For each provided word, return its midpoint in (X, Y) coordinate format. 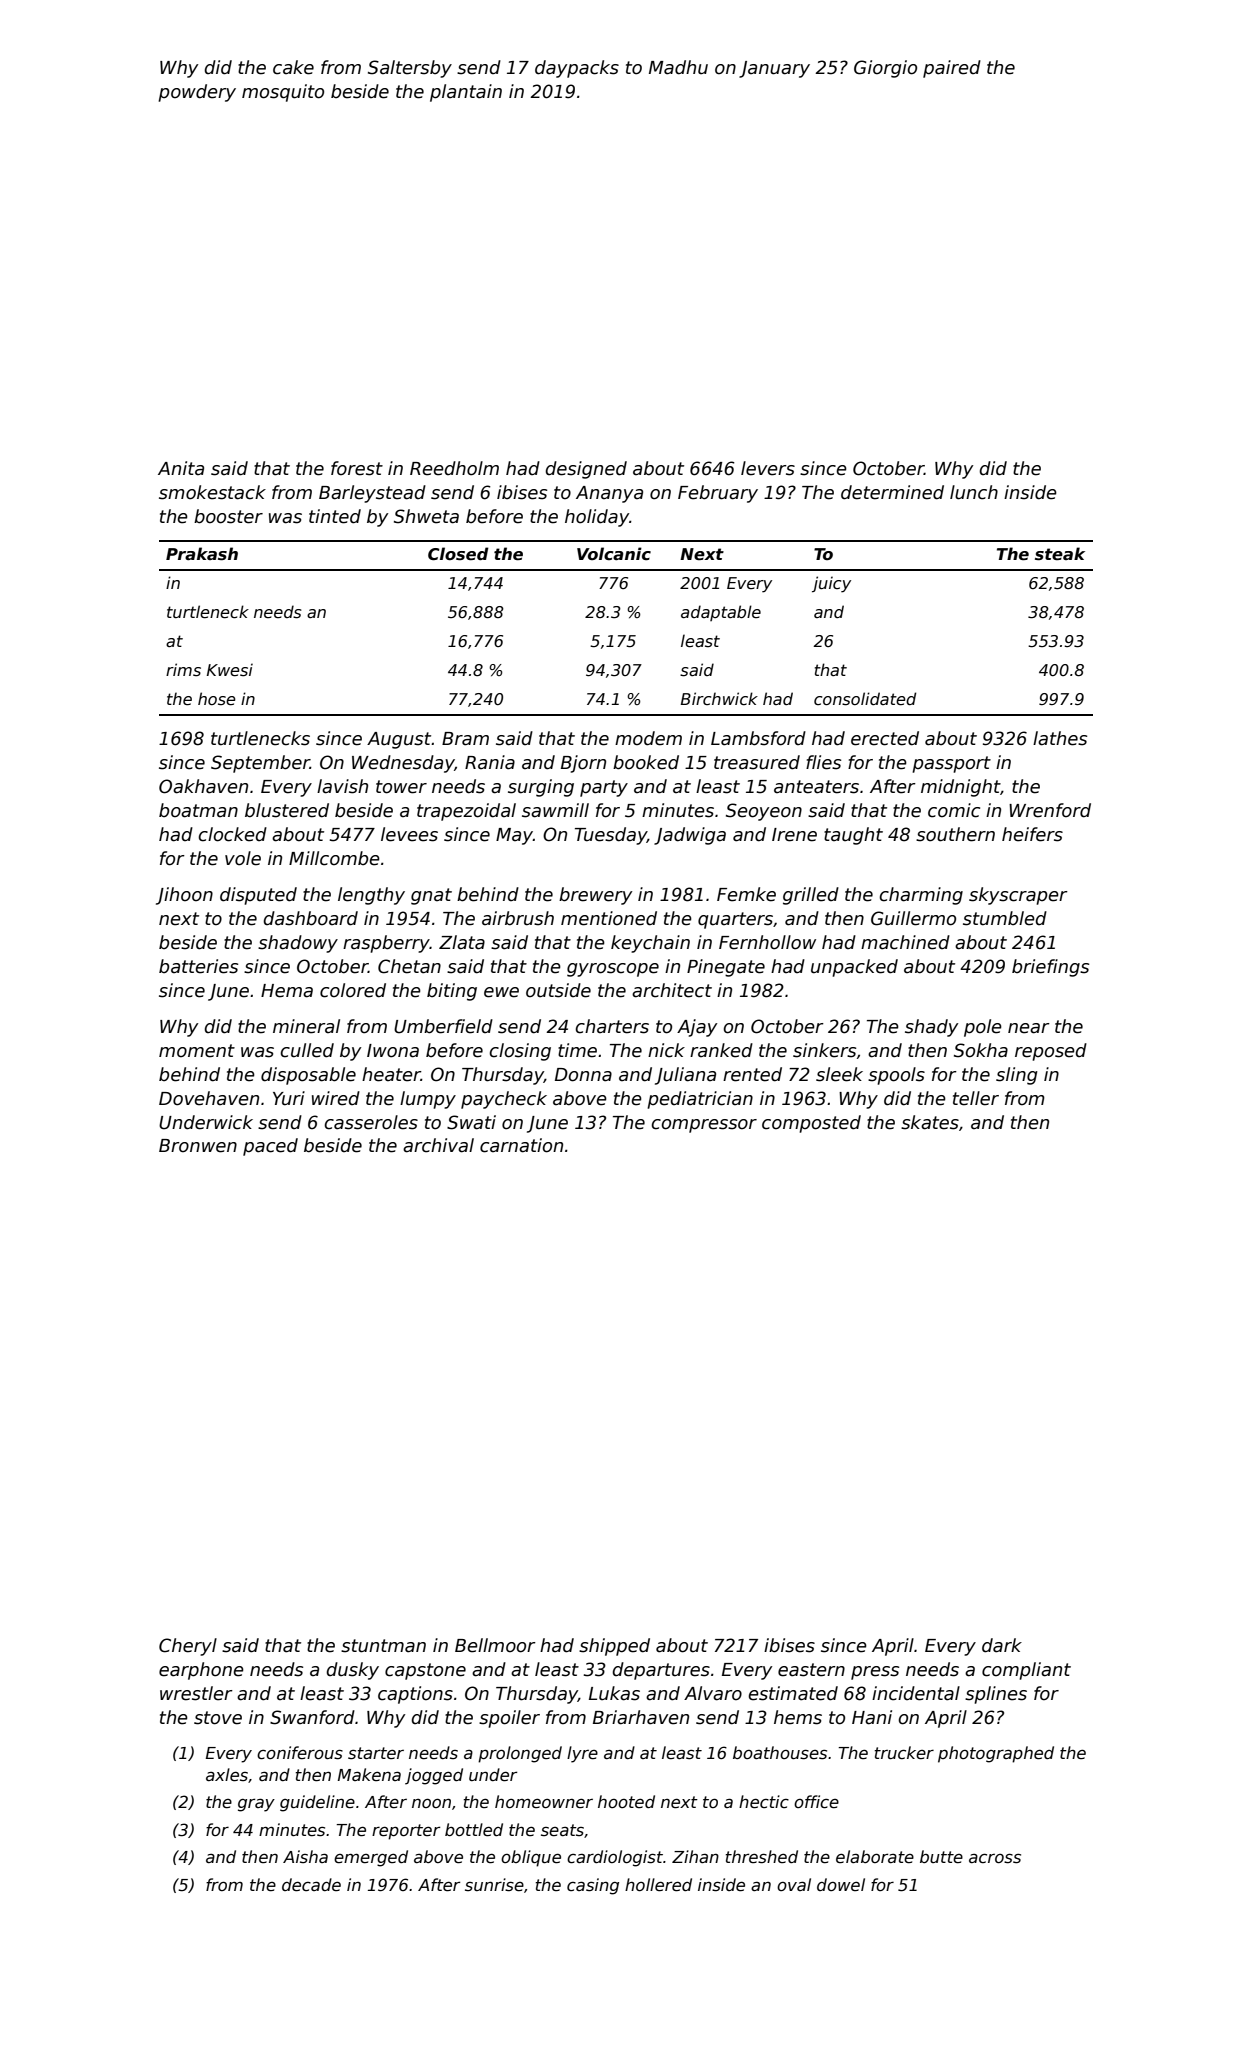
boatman (198, 810)
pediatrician (700, 1100)
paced (270, 1147)
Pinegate (726, 968)
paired (952, 69)
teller (976, 1098)
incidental (916, 1693)
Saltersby (410, 69)
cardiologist (615, 1858)
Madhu (678, 67)
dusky (352, 1671)
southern (955, 834)
